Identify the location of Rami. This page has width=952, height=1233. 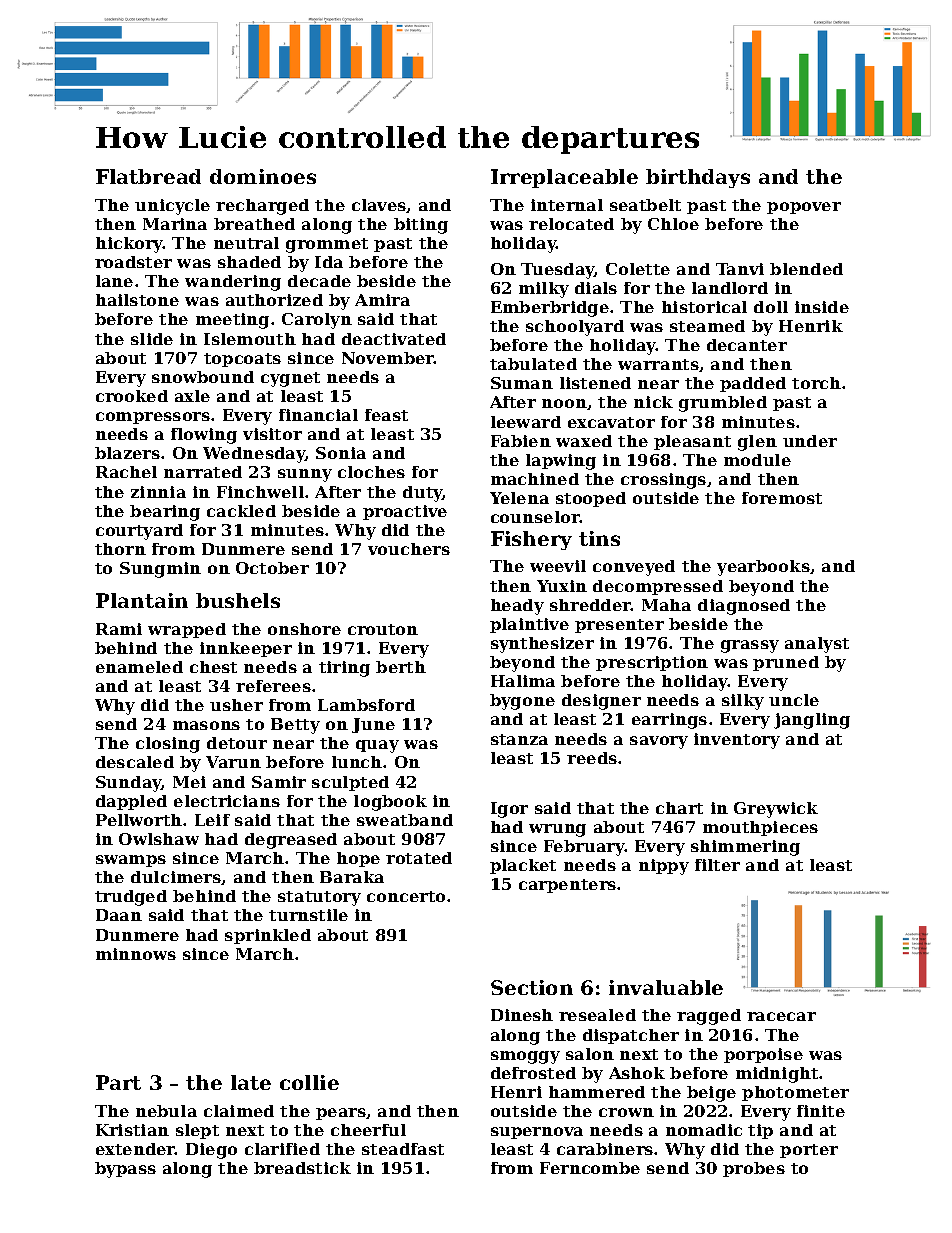
(119, 629).
